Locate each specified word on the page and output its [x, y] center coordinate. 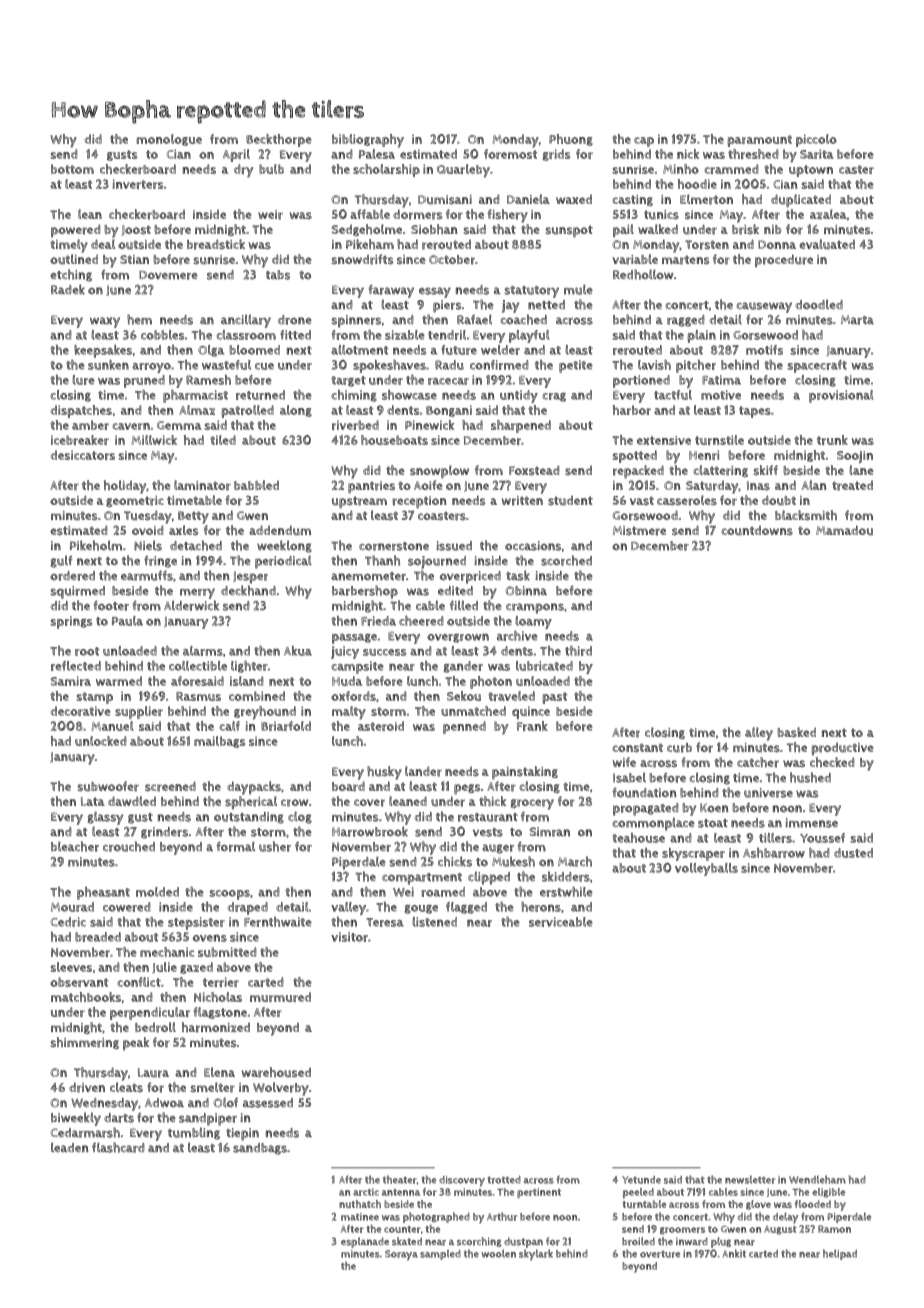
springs [71, 622]
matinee [360, 1217]
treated [852, 485]
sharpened [521, 426]
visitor [349, 937]
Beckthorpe [279, 140]
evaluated [827, 244]
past [554, 698]
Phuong [571, 140]
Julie [164, 968]
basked [796, 732]
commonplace [653, 824]
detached [196, 545]
